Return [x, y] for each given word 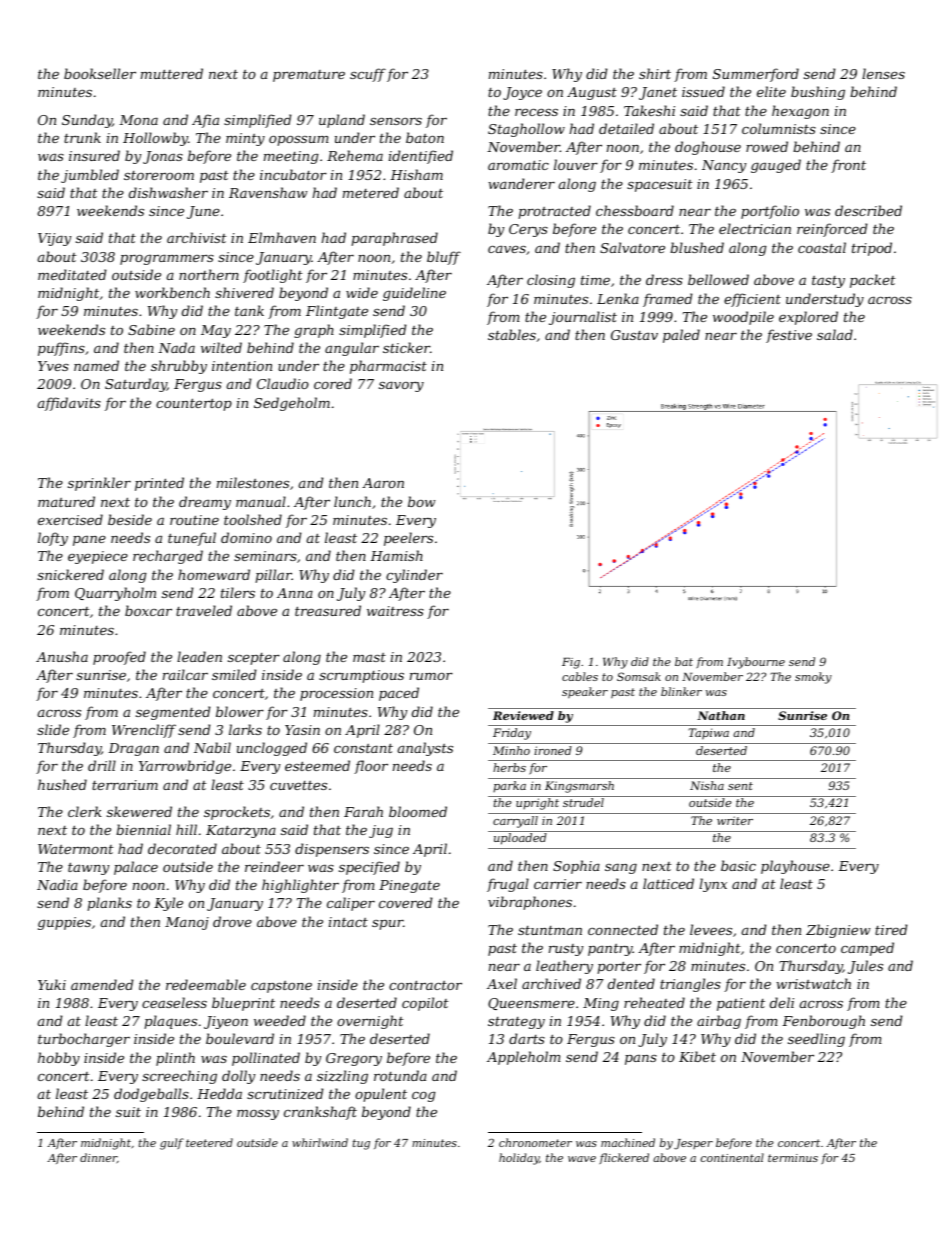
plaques [170, 1022]
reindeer [274, 866]
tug [361, 1144]
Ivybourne [756, 663]
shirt [655, 73]
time [595, 280]
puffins [61, 349]
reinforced [832, 230]
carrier [558, 884]
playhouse [795, 867]
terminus [793, 1158]
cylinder [414, 576]
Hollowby [155, 139]
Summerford [756, 75]
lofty [53, 539]
